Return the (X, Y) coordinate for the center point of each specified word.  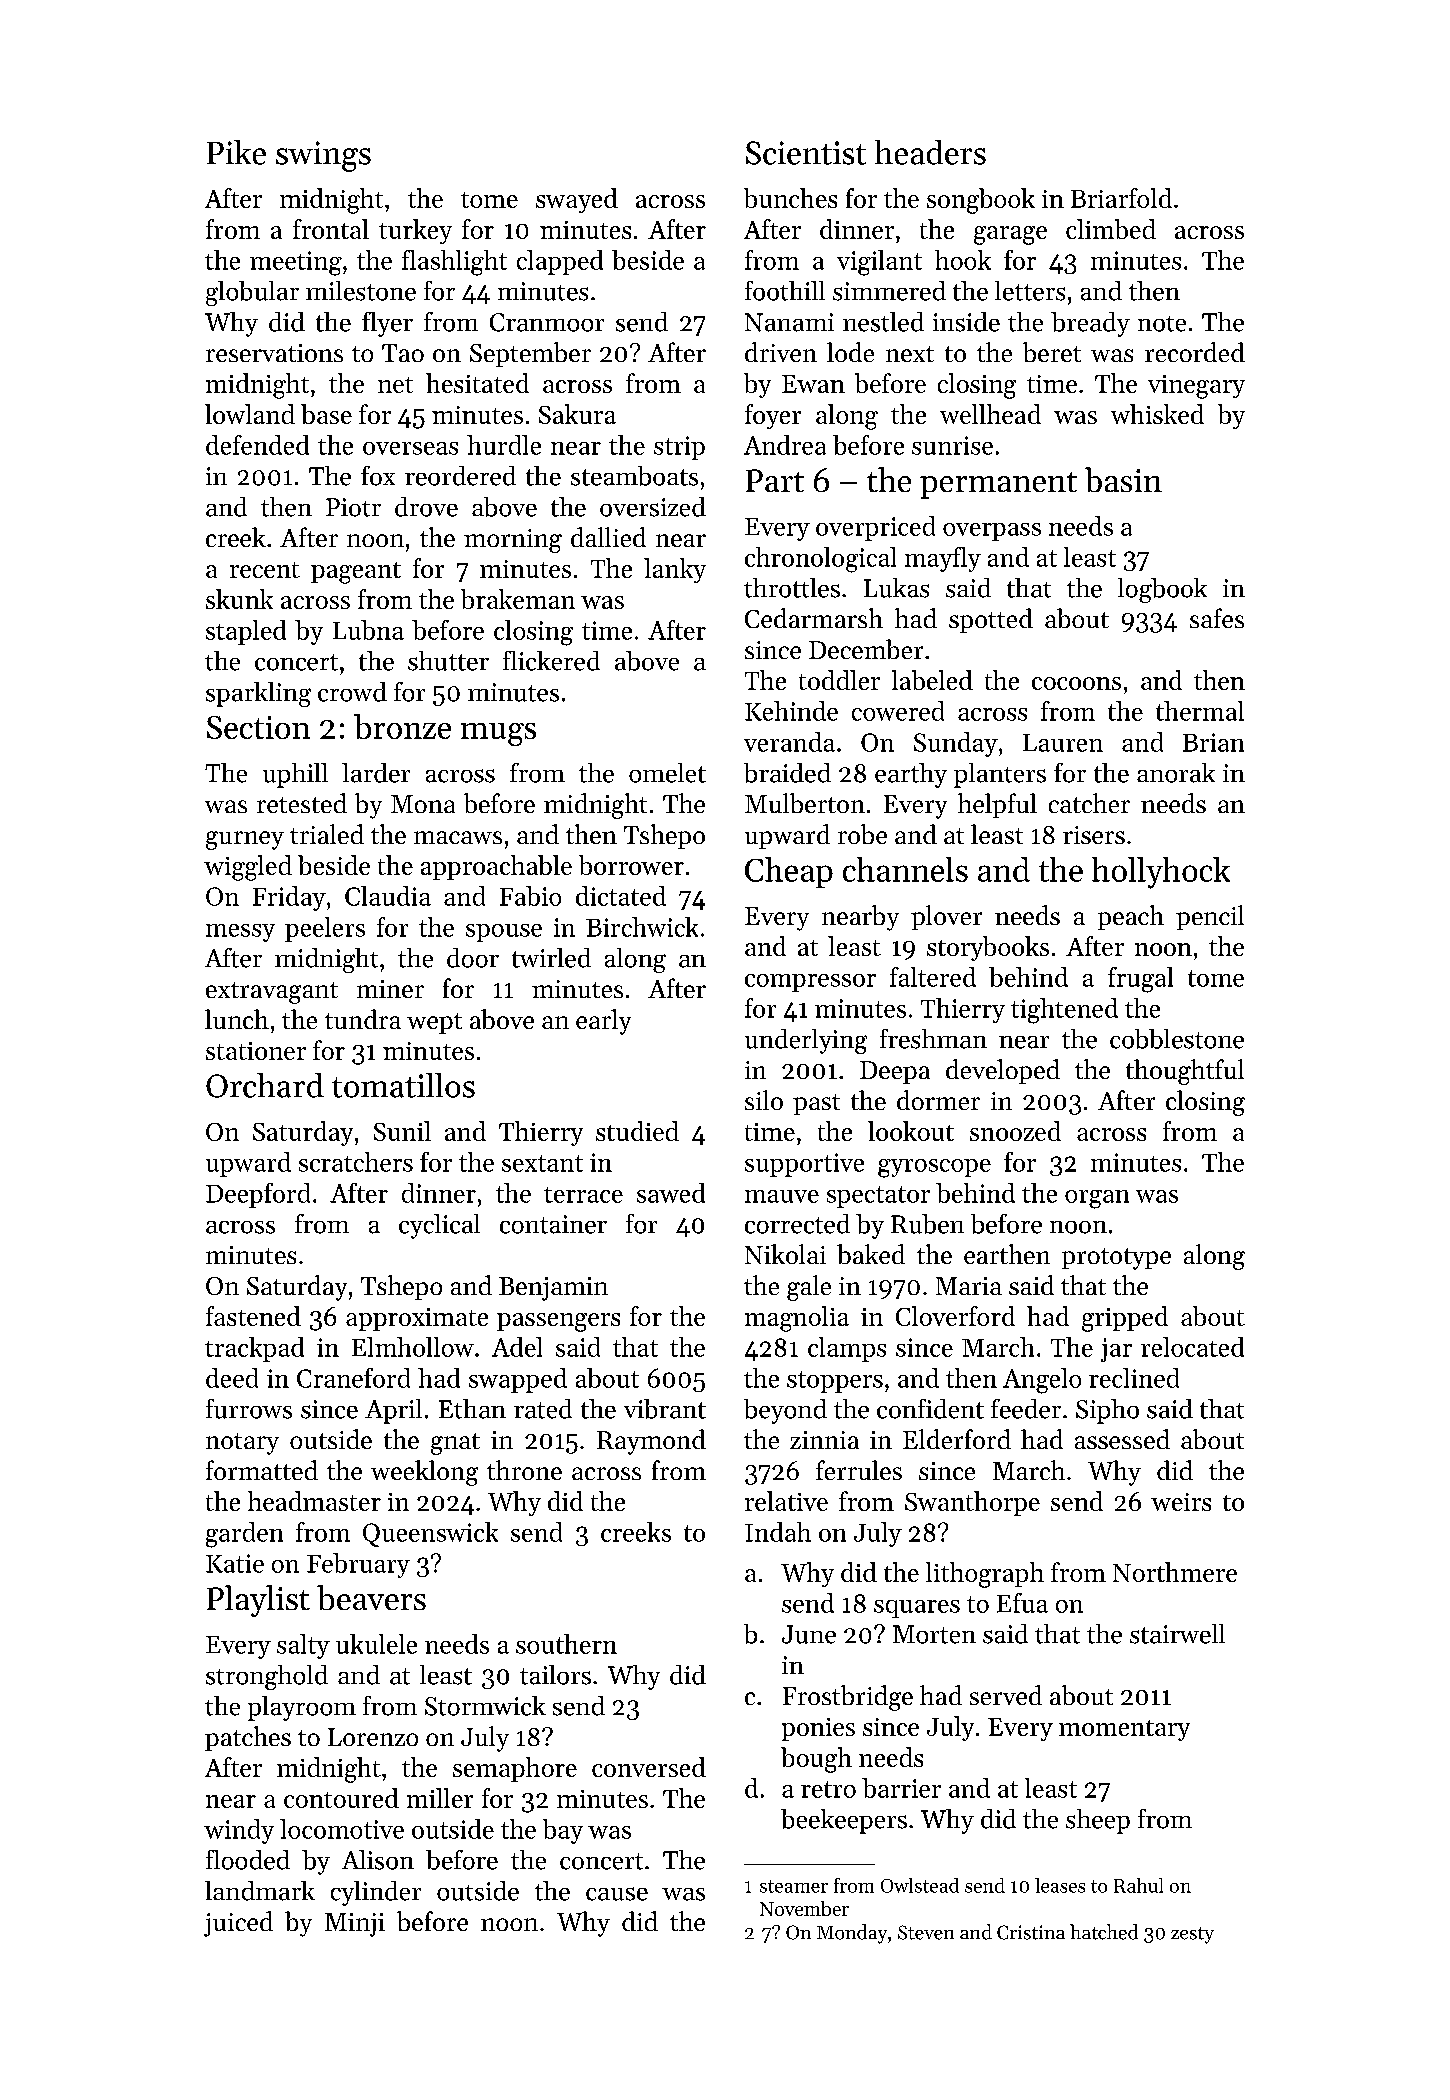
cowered (898, 711)
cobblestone (1177, 1039)
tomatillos (403, 1085)
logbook (1162, 590)
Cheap (789, 872)
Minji (355, 1925)
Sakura (577, 414)
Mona (423, 804)
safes (1217, 618)
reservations (274, 353)
